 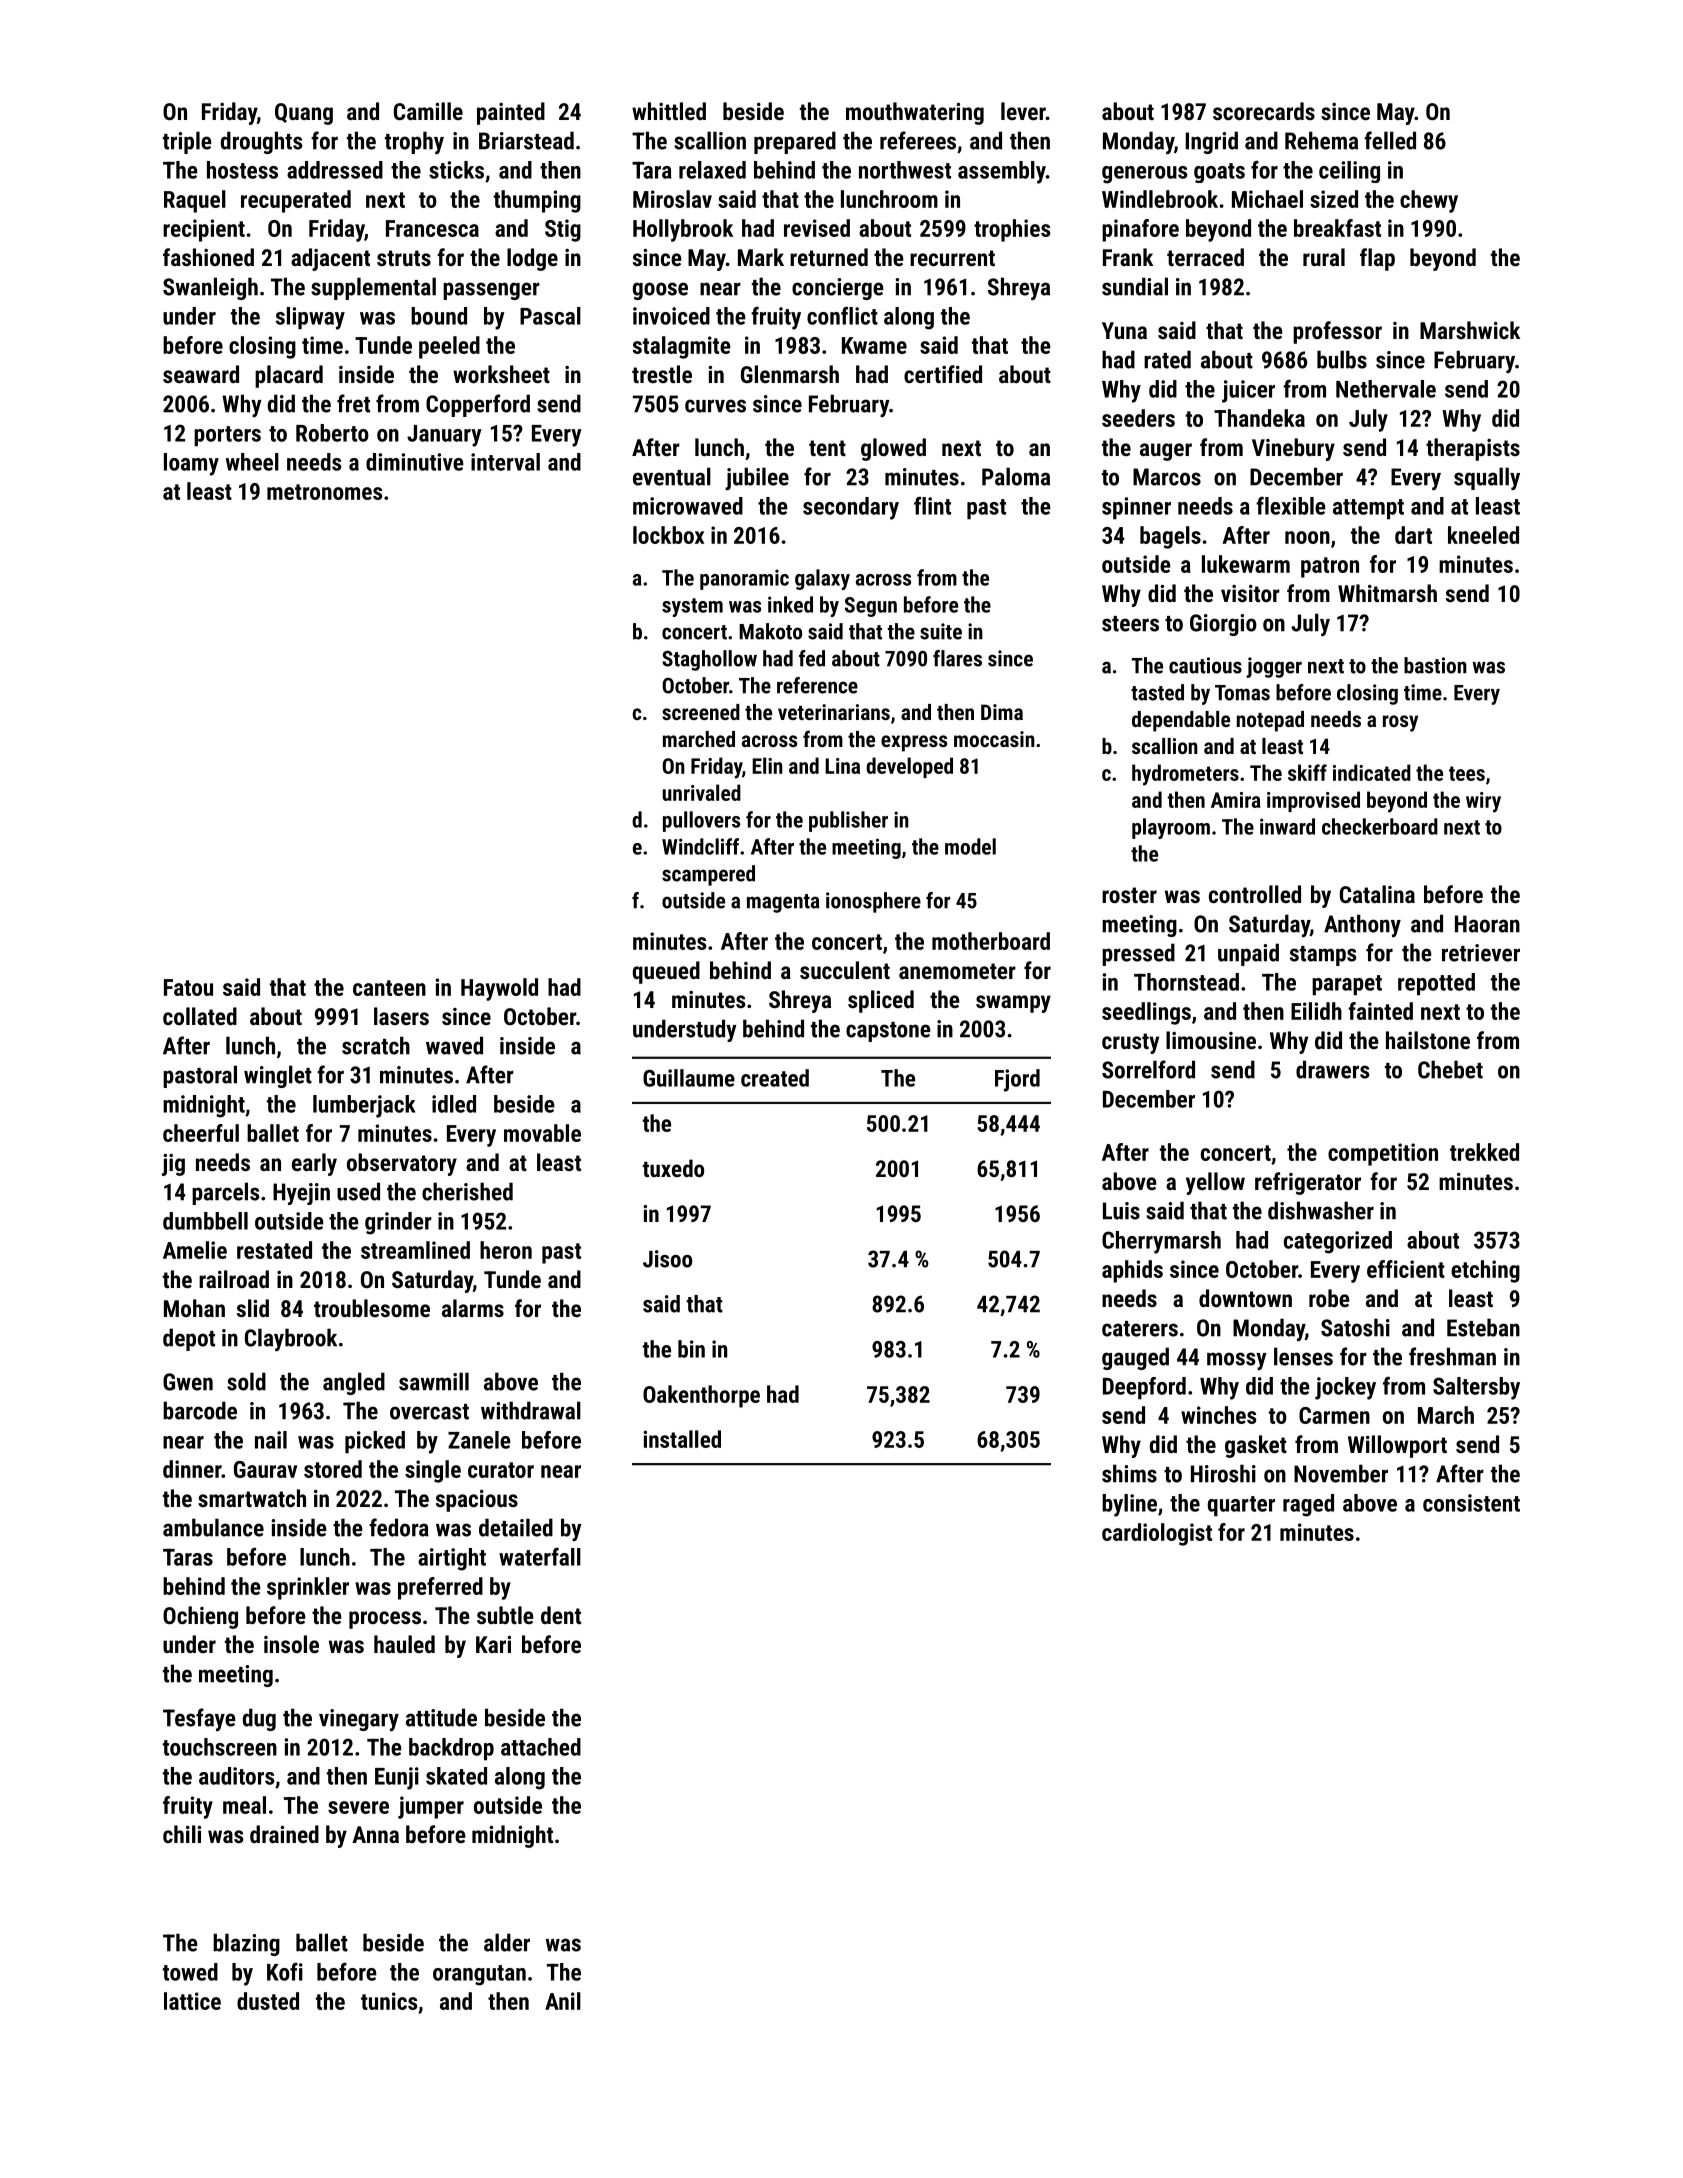 What do you see at coordinates (1129, 1505) in the image?
I see `byline` at bounding box center [1129, 1505].
